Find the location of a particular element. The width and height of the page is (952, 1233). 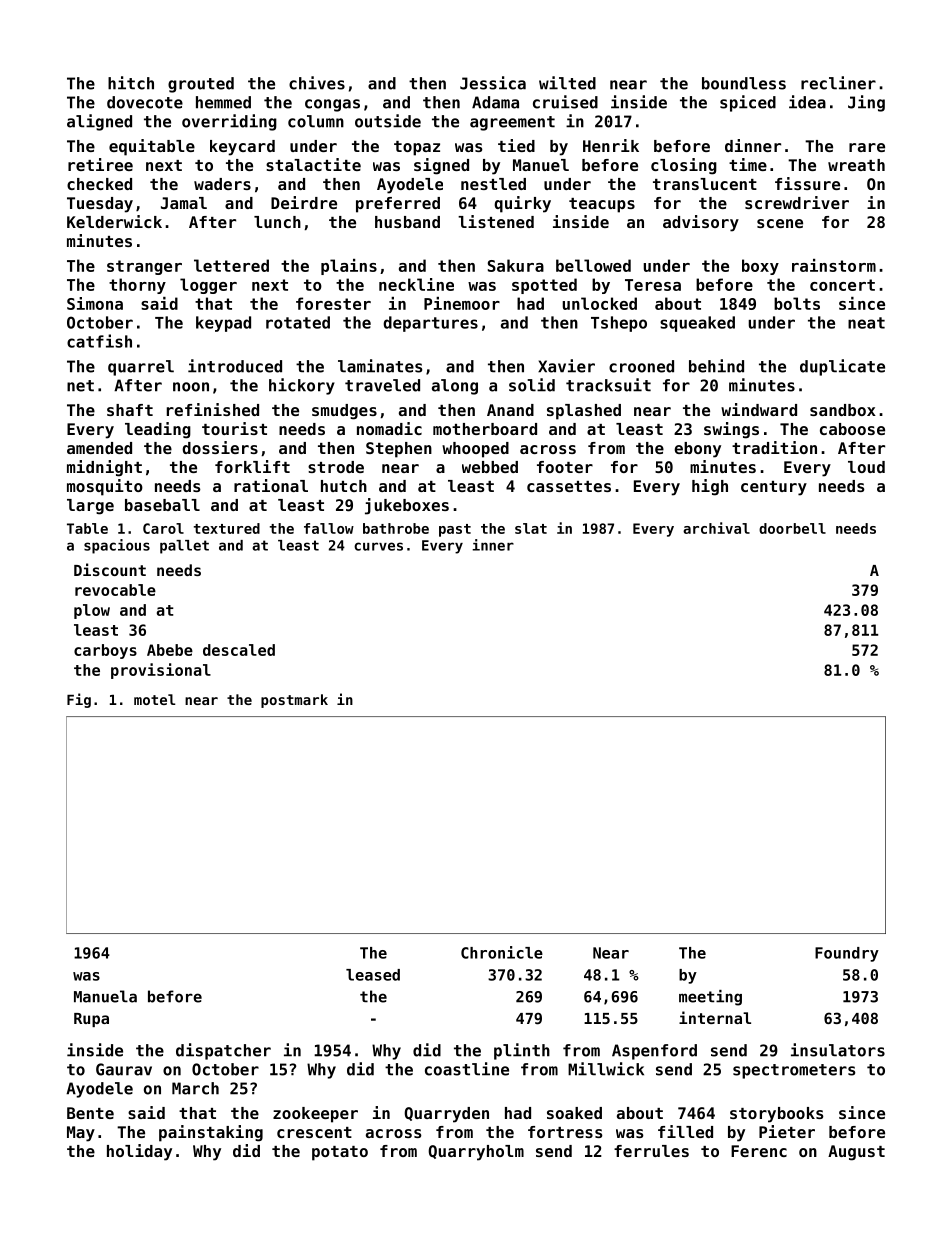

Chronicle is located at coordinates (502, 952).
